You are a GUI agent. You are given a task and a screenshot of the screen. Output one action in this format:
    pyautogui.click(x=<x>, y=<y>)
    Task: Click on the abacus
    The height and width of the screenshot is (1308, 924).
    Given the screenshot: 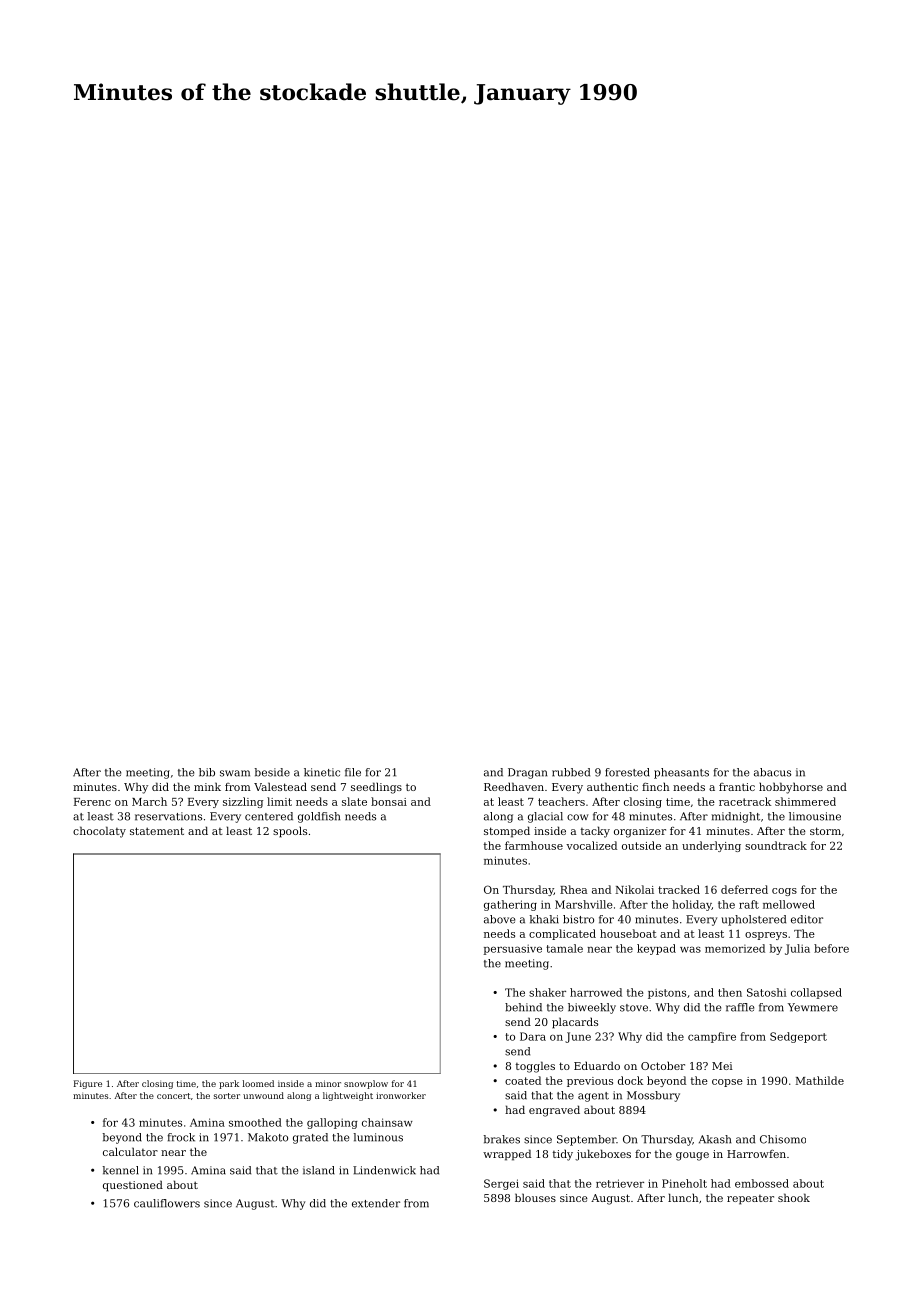 What is the action you would take?
    pyautogui.click(x=772, y=772)
